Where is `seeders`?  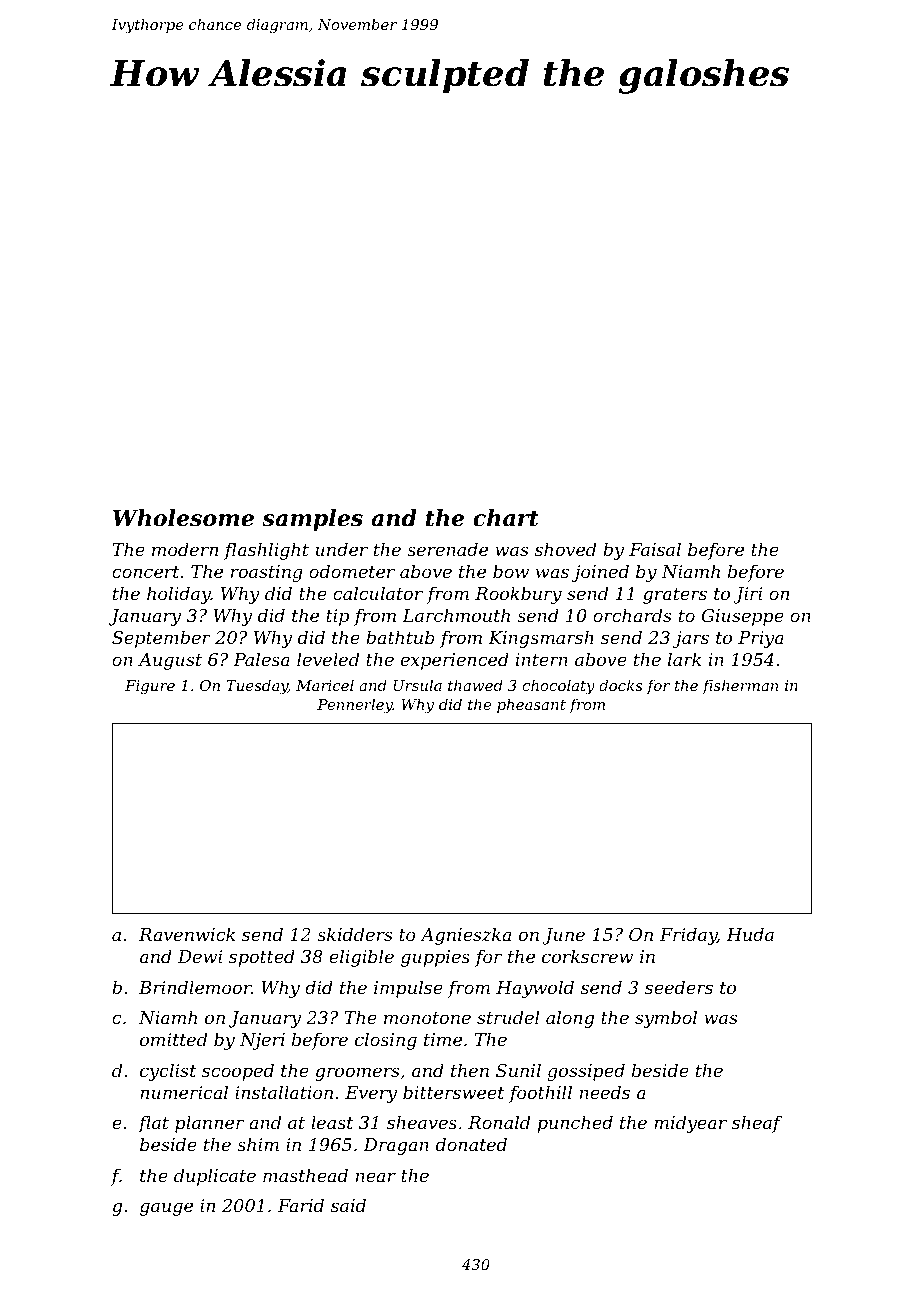 seeders is located at coordinates (679, 987).
